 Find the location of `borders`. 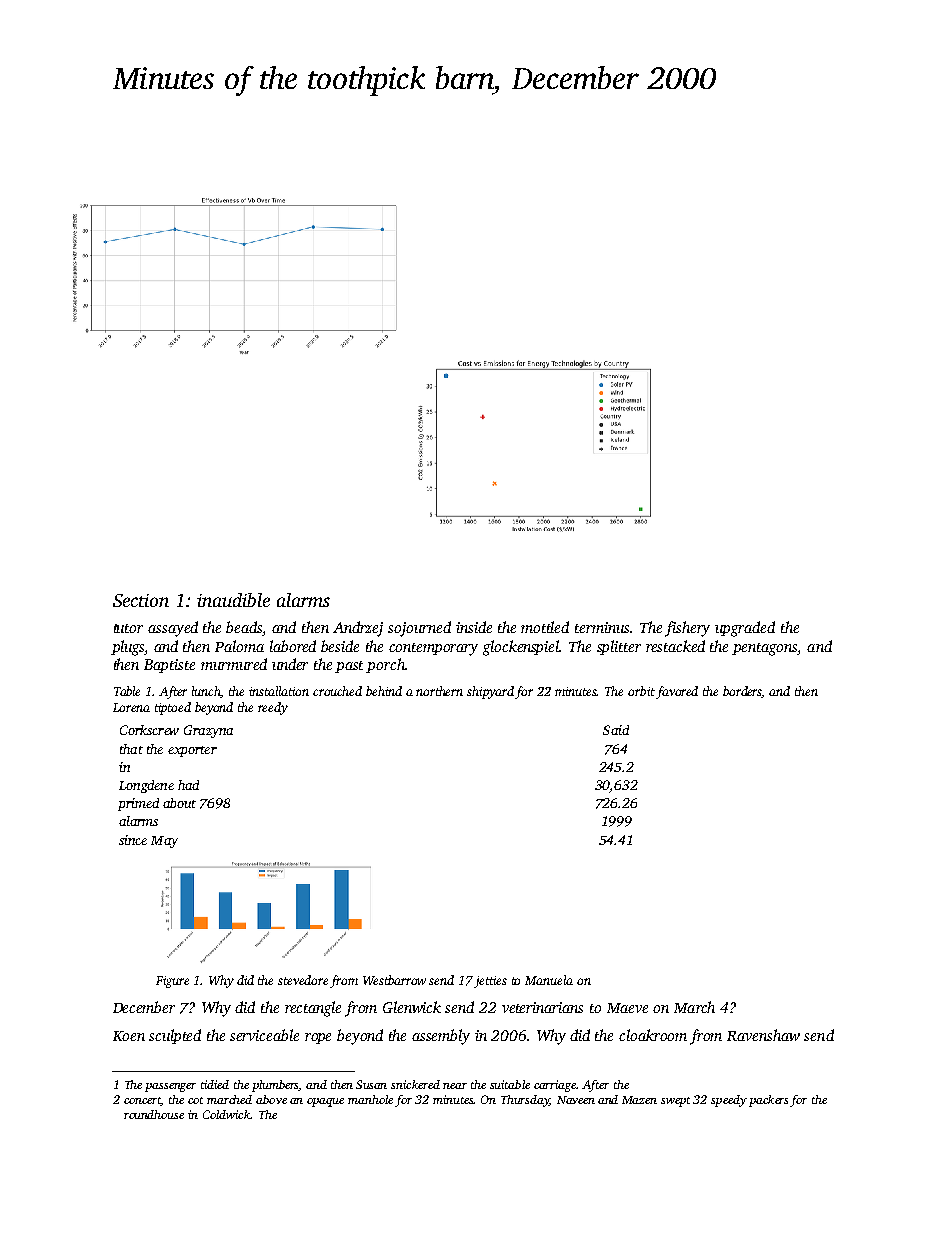

borders is located at coordinates (742, 692).
